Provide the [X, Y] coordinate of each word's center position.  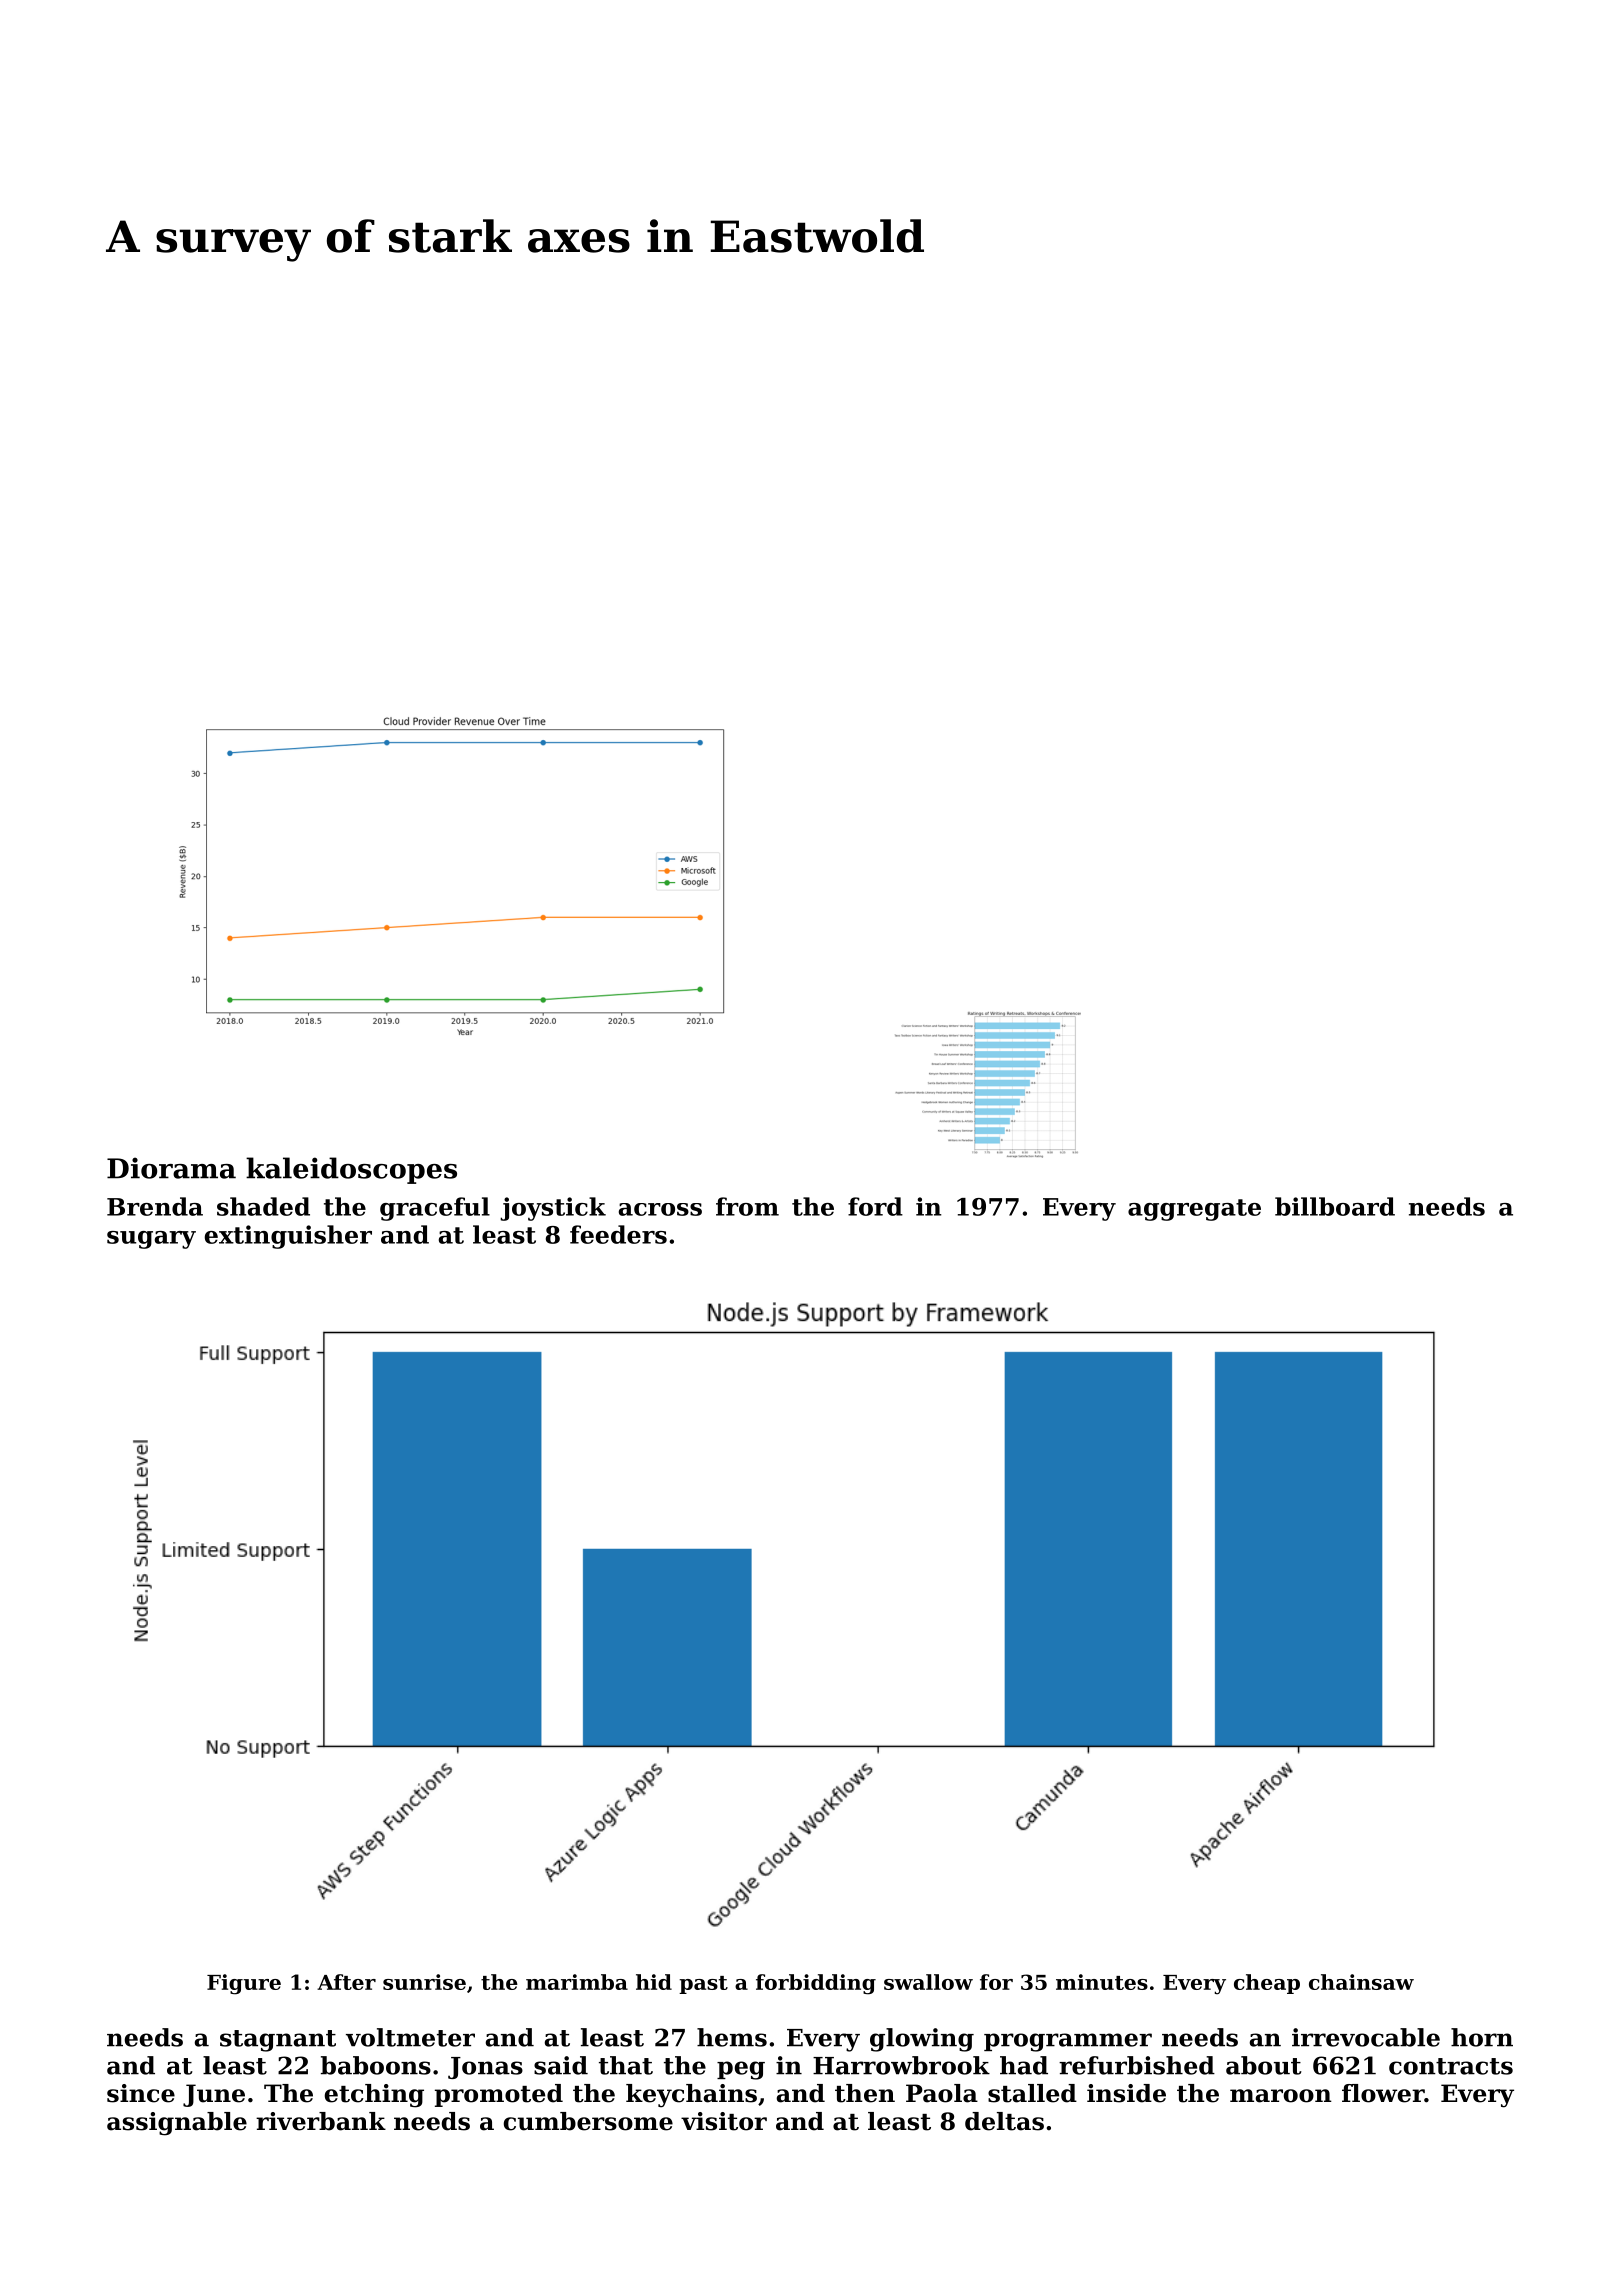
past [703, 1985]
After [346, 1982]
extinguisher [288, 1237]
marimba [577, 1982]
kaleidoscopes [351, 1170]
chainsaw [1361, 1982]
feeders [618, 1234]
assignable [177, 2124]
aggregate [1194, 1210]
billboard [1335, 1206]
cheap [1267, 1984]
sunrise [424, 1982]
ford [875, 1206]
